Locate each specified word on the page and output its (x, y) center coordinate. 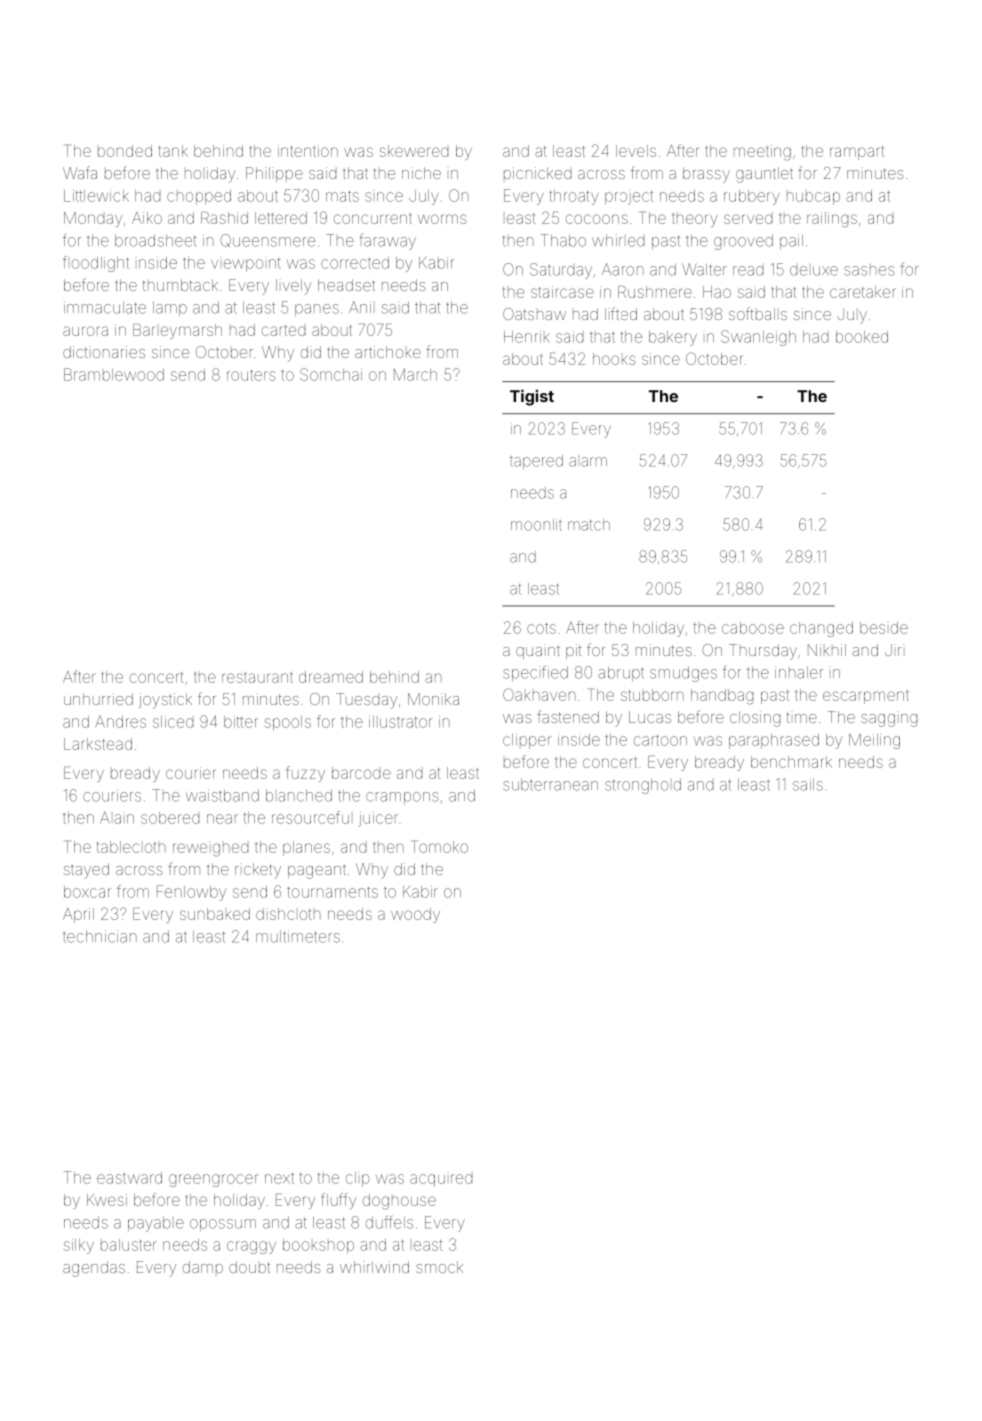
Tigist (532, 397)
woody (415, 915)
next (279, 1178)
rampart (857, 153)
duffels (389, 1222)
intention (308, 151)
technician (100, 936)
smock (439, 1267)
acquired (441, 1180)
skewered (414, 151)
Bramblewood (114, 374)
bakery (673, 338)
